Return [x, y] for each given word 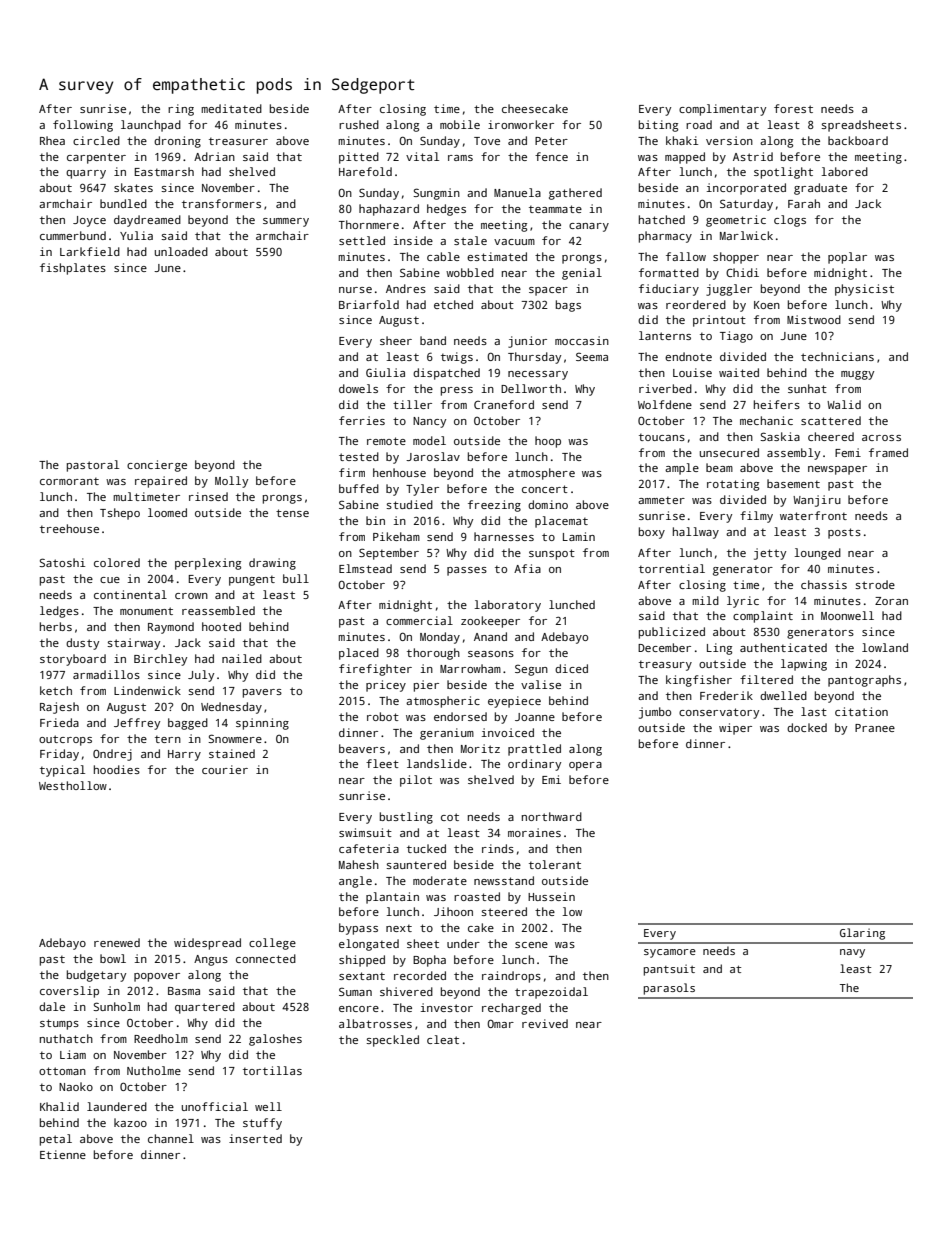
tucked [426, 848]
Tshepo [120, 514]
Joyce [89, 221]
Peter [551, 141]
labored [844, 171]
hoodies [117, 769]
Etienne [63, 1154]
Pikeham [396, 536]
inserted [255, 1138]
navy [852, 953]
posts [844, 533]
